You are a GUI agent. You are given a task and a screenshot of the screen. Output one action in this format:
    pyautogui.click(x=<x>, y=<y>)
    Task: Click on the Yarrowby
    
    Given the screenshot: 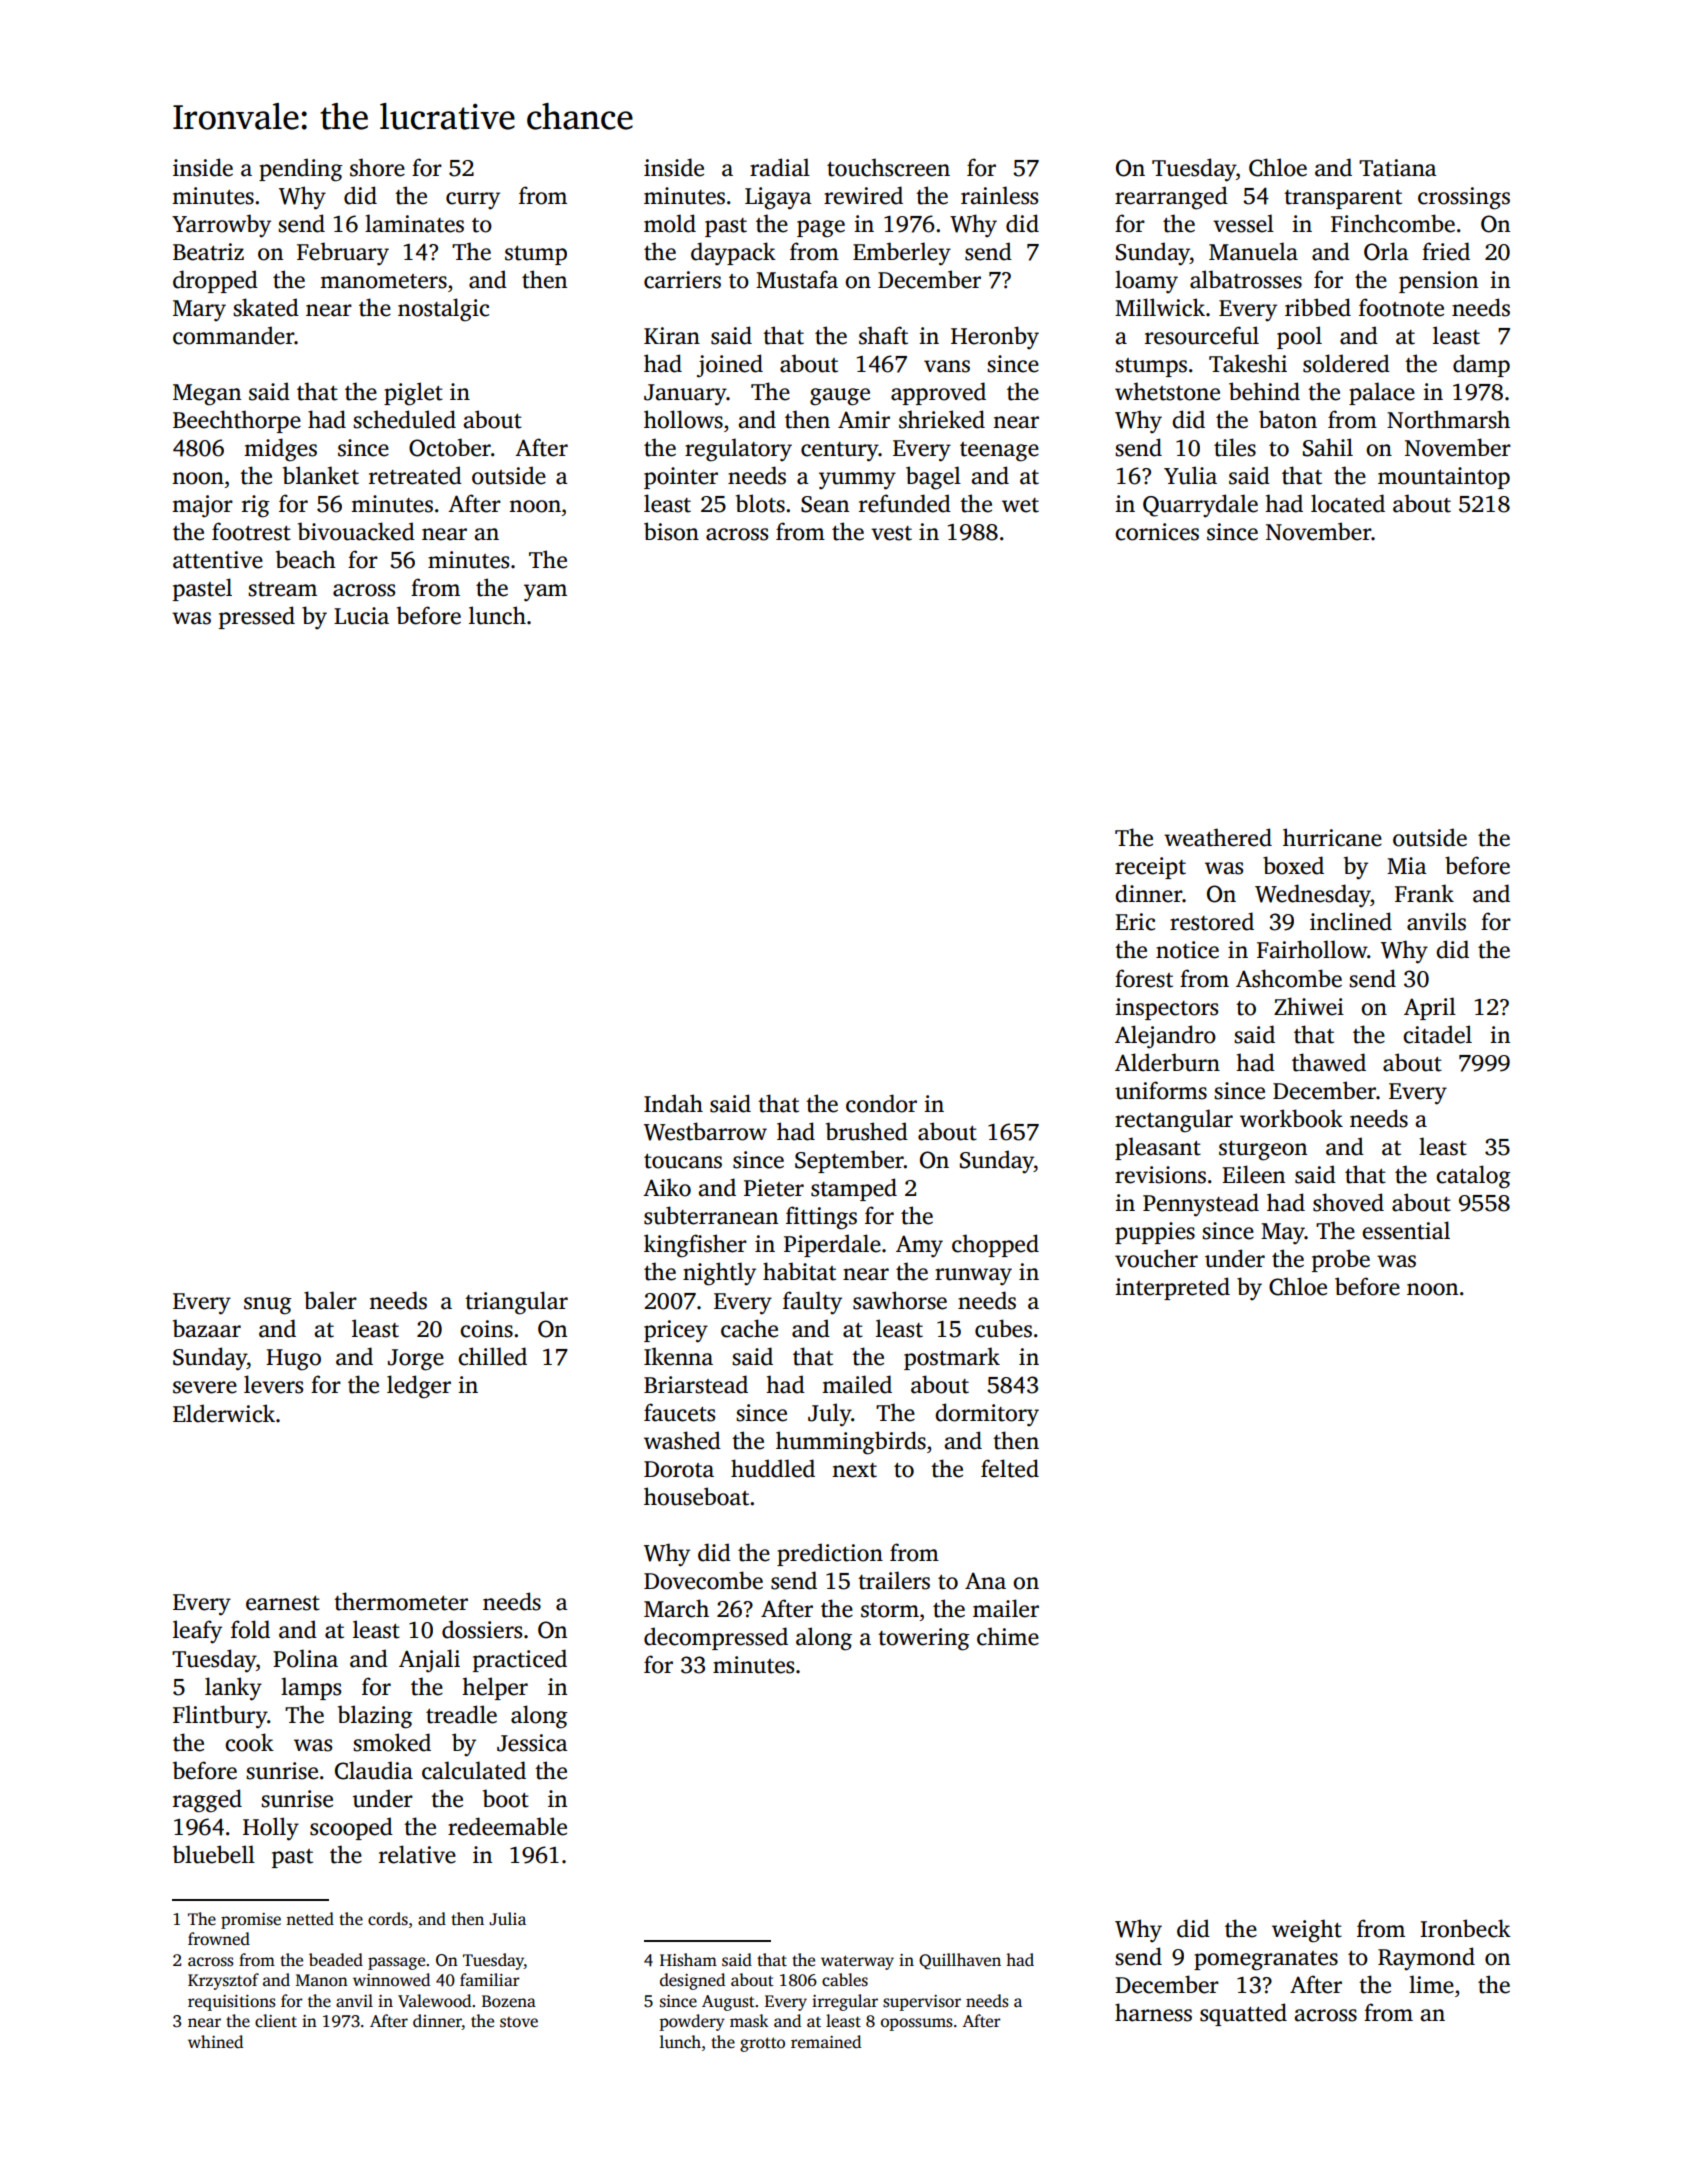 What is the action you would take?
    pyautogui.click(x=221, y=226)
